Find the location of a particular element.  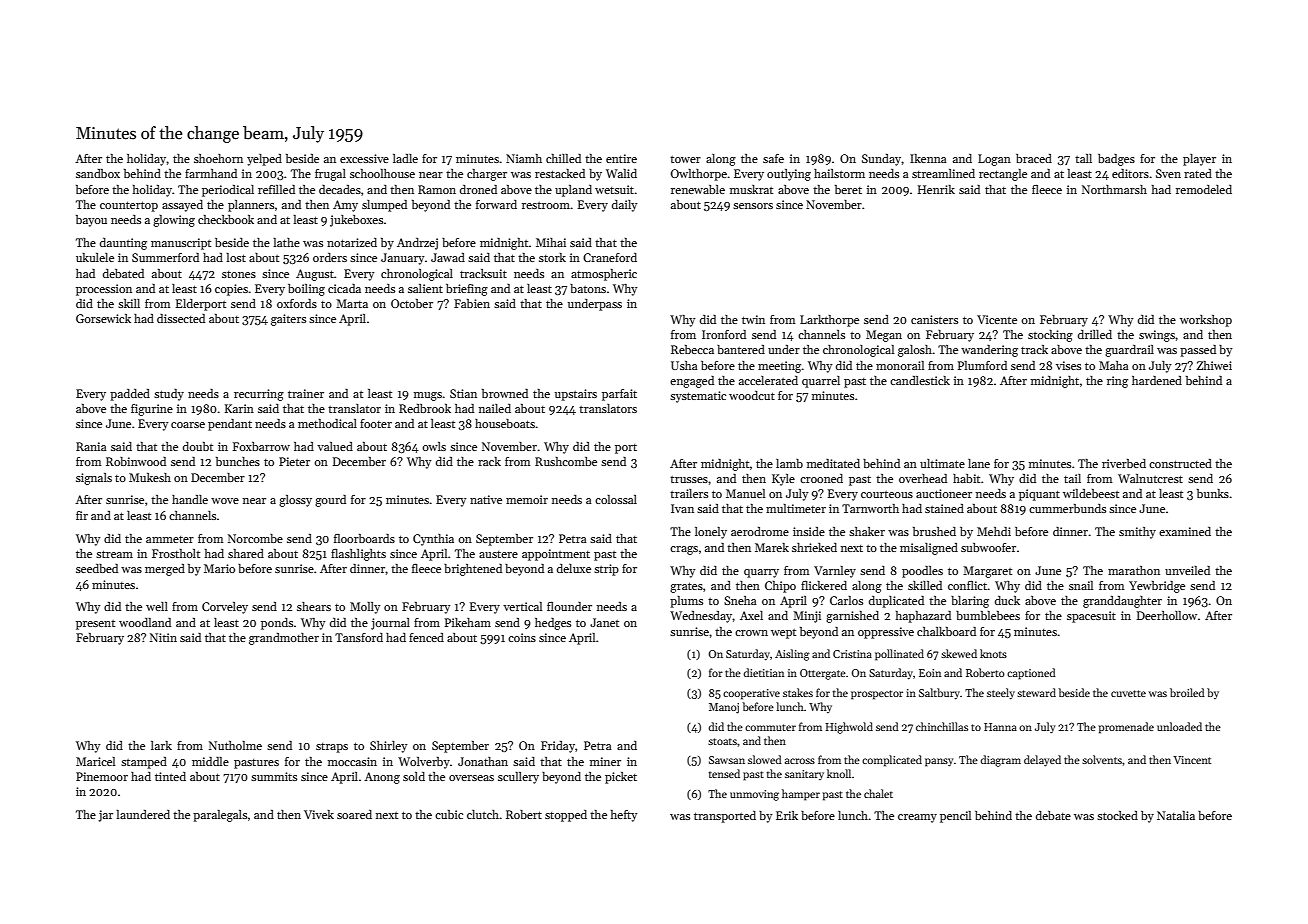

paralegals is located at coordinates (220, 816).
